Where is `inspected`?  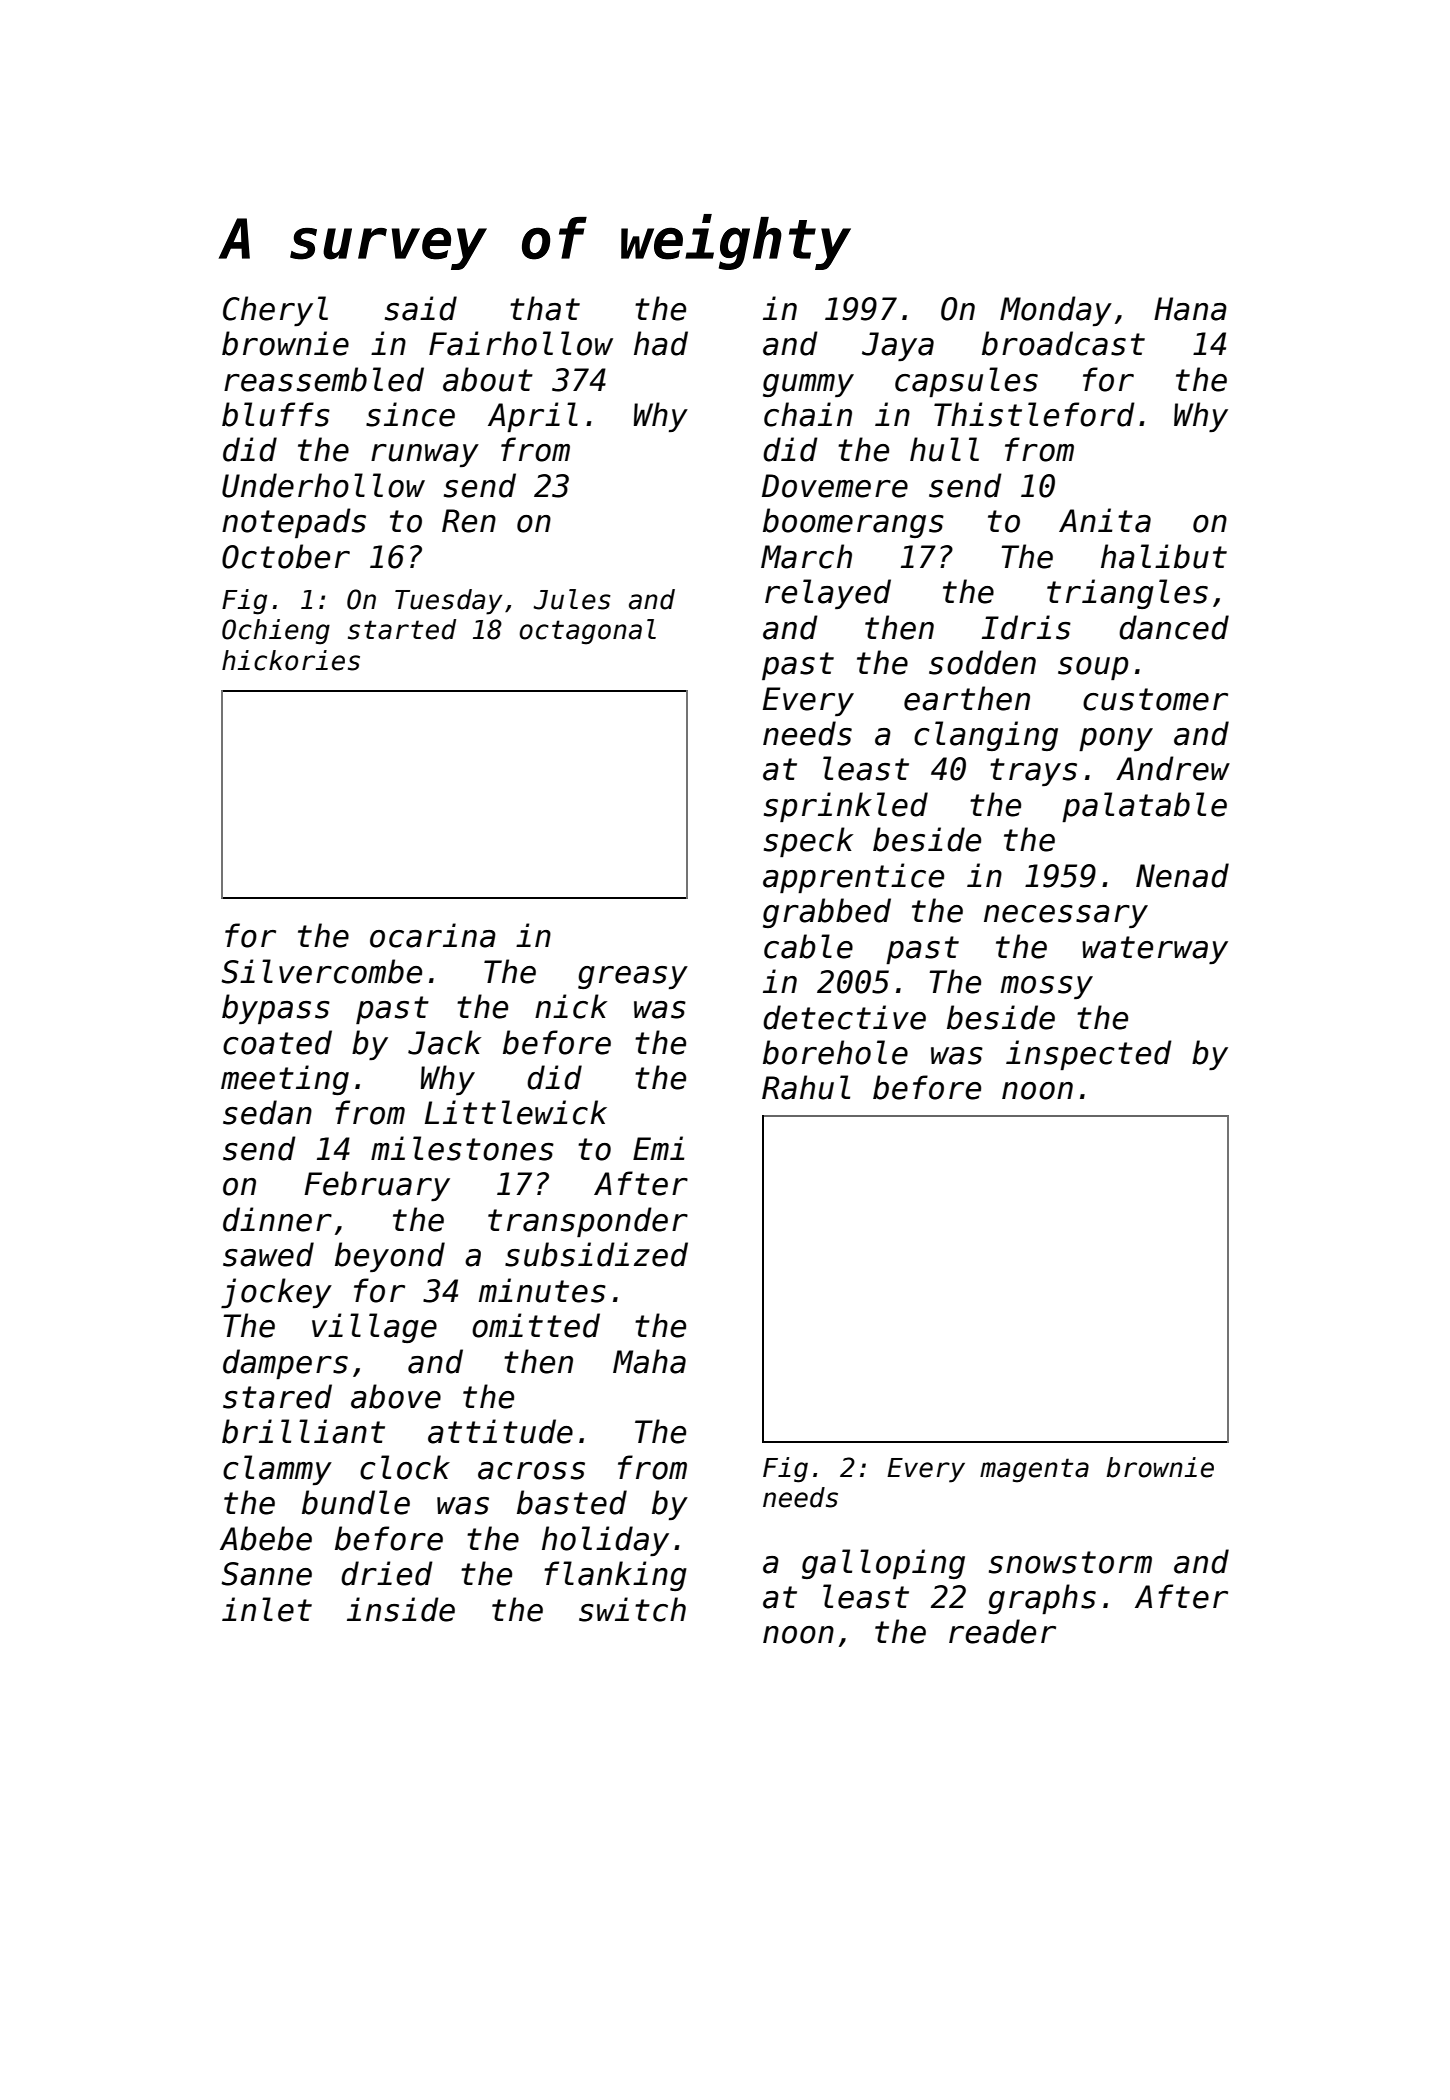
inspected is located at coordinates (1089, 1055).
